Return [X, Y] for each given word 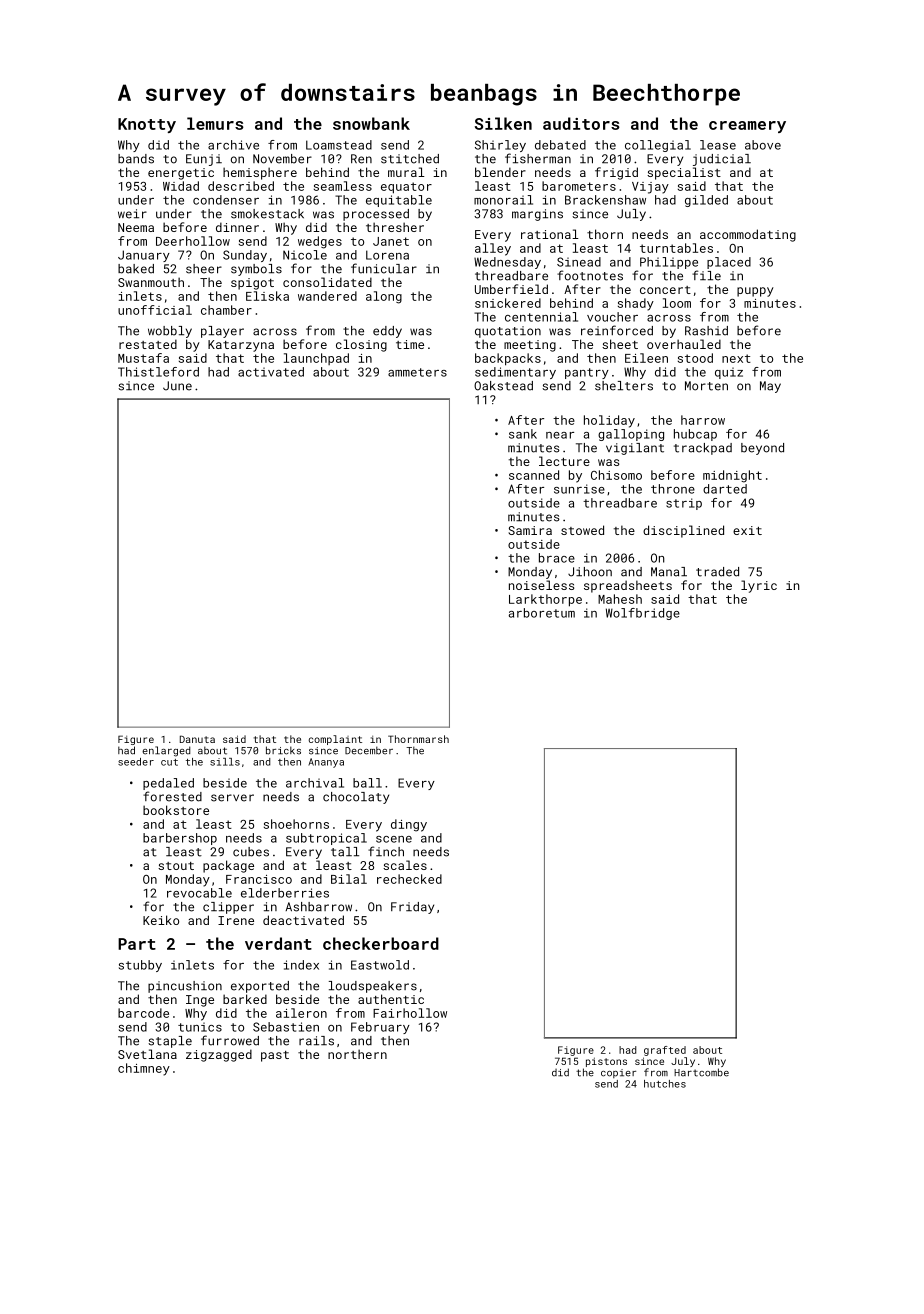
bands [136, 159]
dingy [409, 825]
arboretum [542, 613]
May [770, 387]
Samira [530, 530]
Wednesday [507, 263]
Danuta [197, 739]
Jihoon [590, 572]
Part [137, 944]
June [177, 386]
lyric [759, 586]
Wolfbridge [643, 614]
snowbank [371, 123]
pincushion [185, 987]
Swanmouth [151, 282]
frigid [616, 173]
